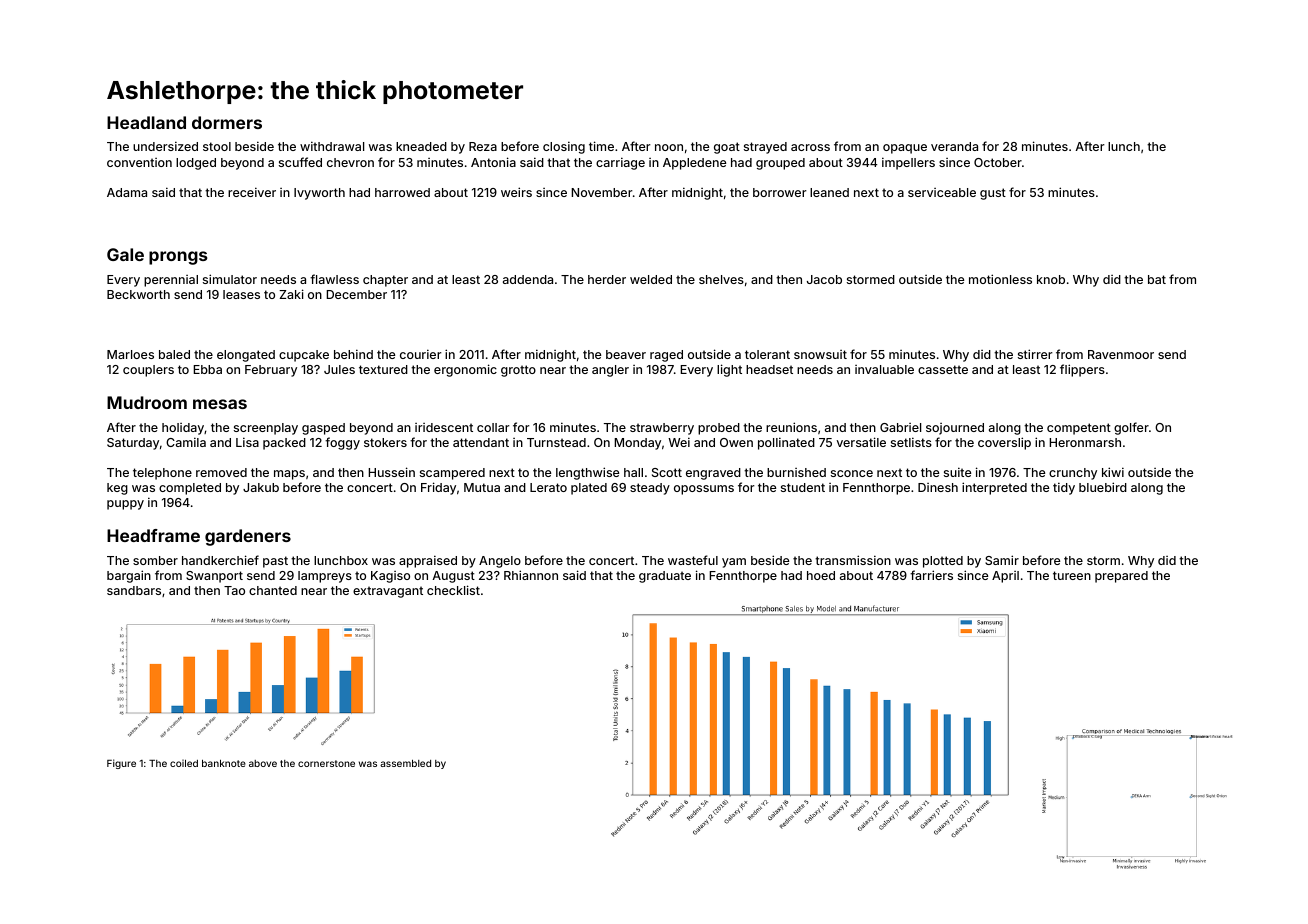 The height and width of the document is (924, 1308). Describe the element at coordinates (1072, 575) in the document. I see `tureen` at that location.
